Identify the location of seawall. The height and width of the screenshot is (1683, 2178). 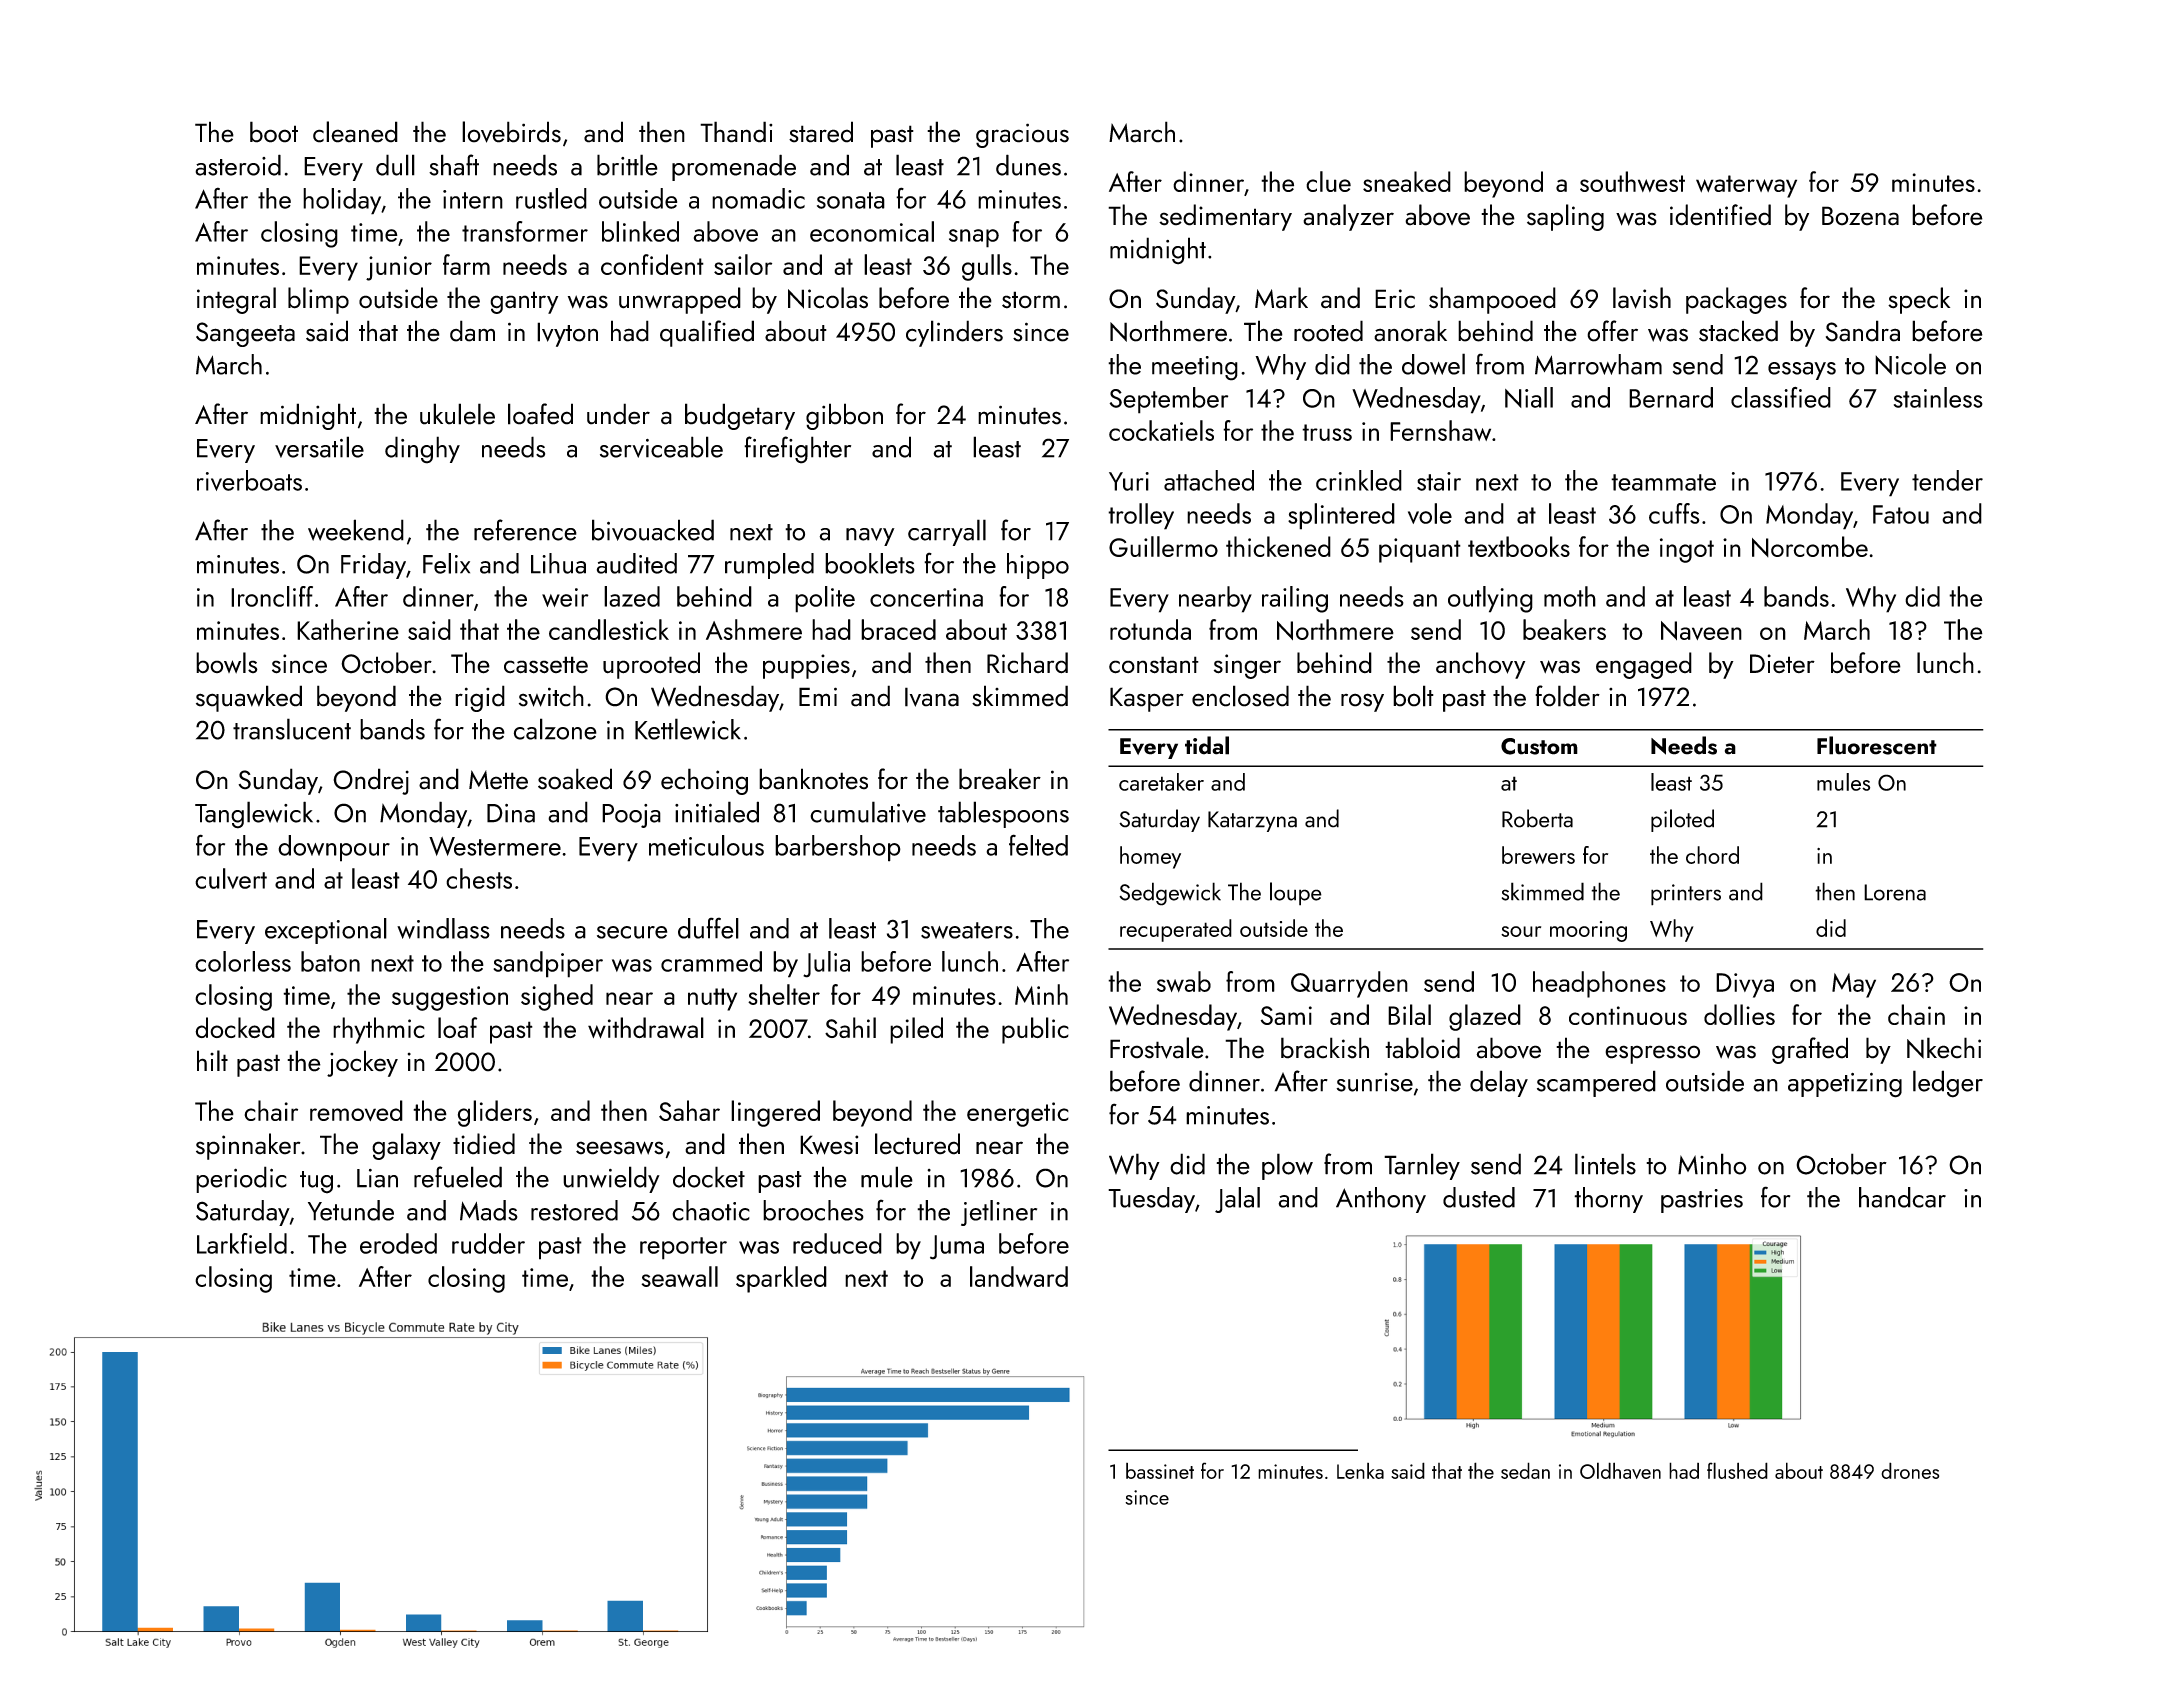
(679, 1276).
